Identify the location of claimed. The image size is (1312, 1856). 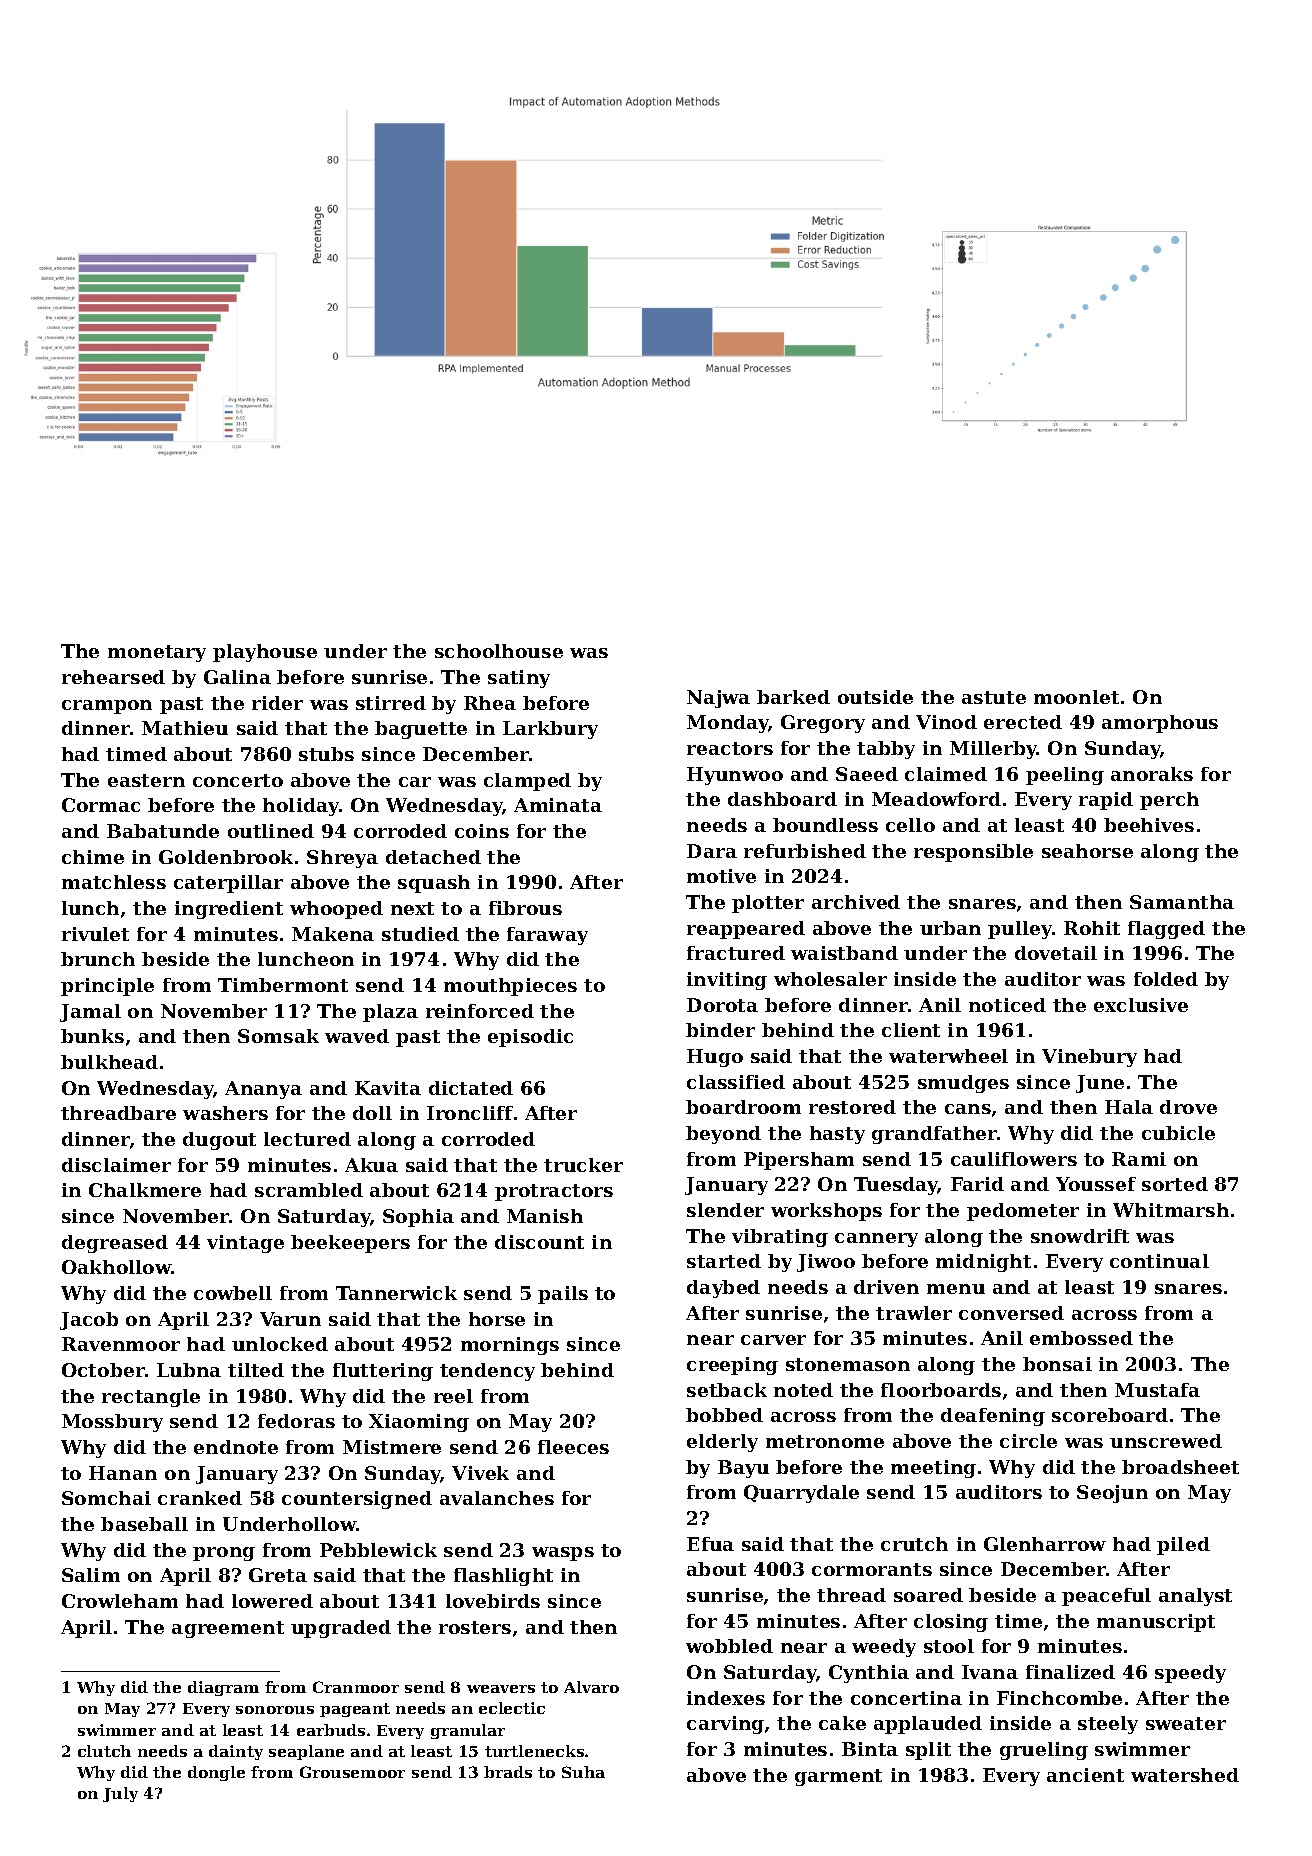
(946, 774).
